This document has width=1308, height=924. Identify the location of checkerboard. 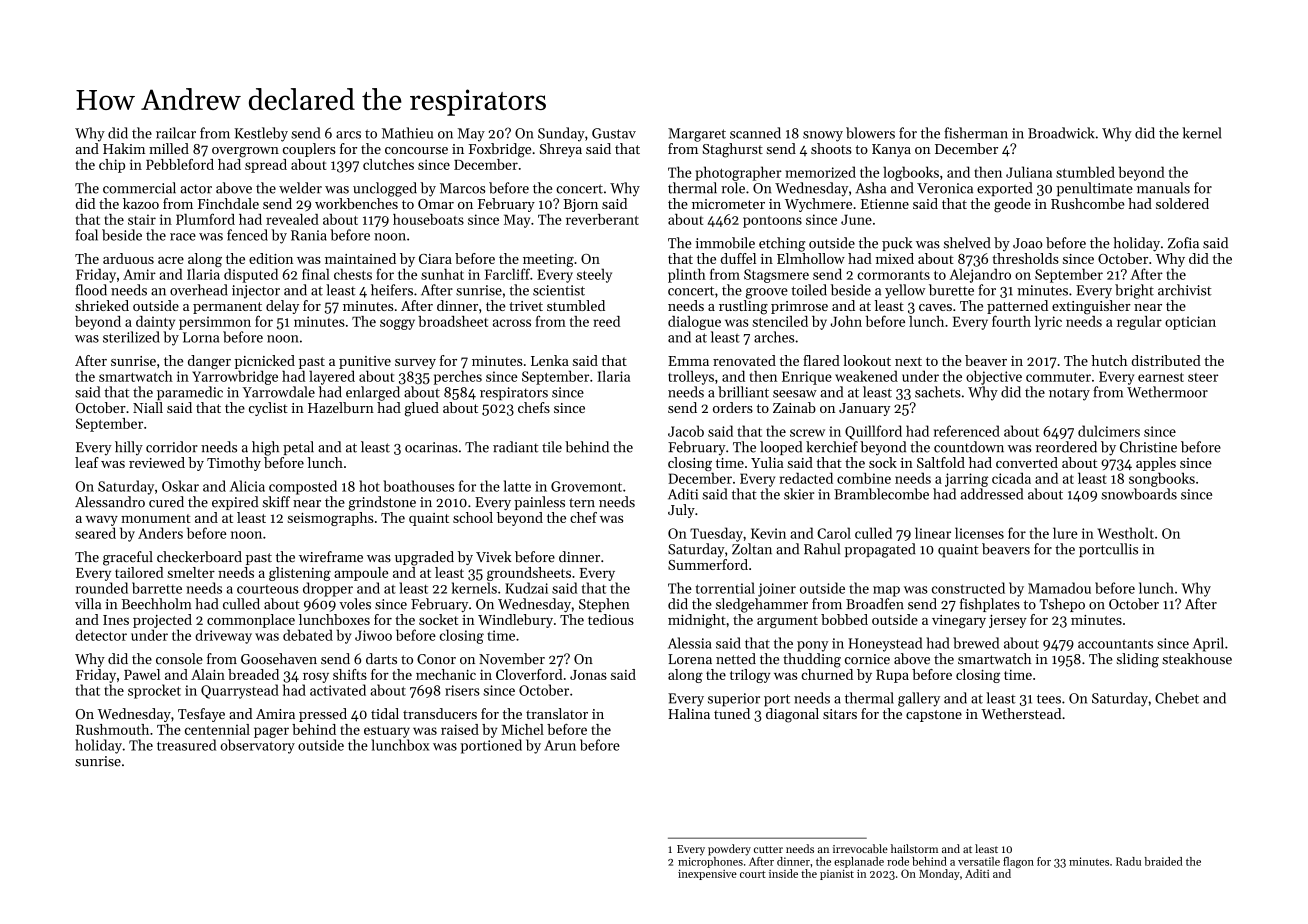
(199, 557).
